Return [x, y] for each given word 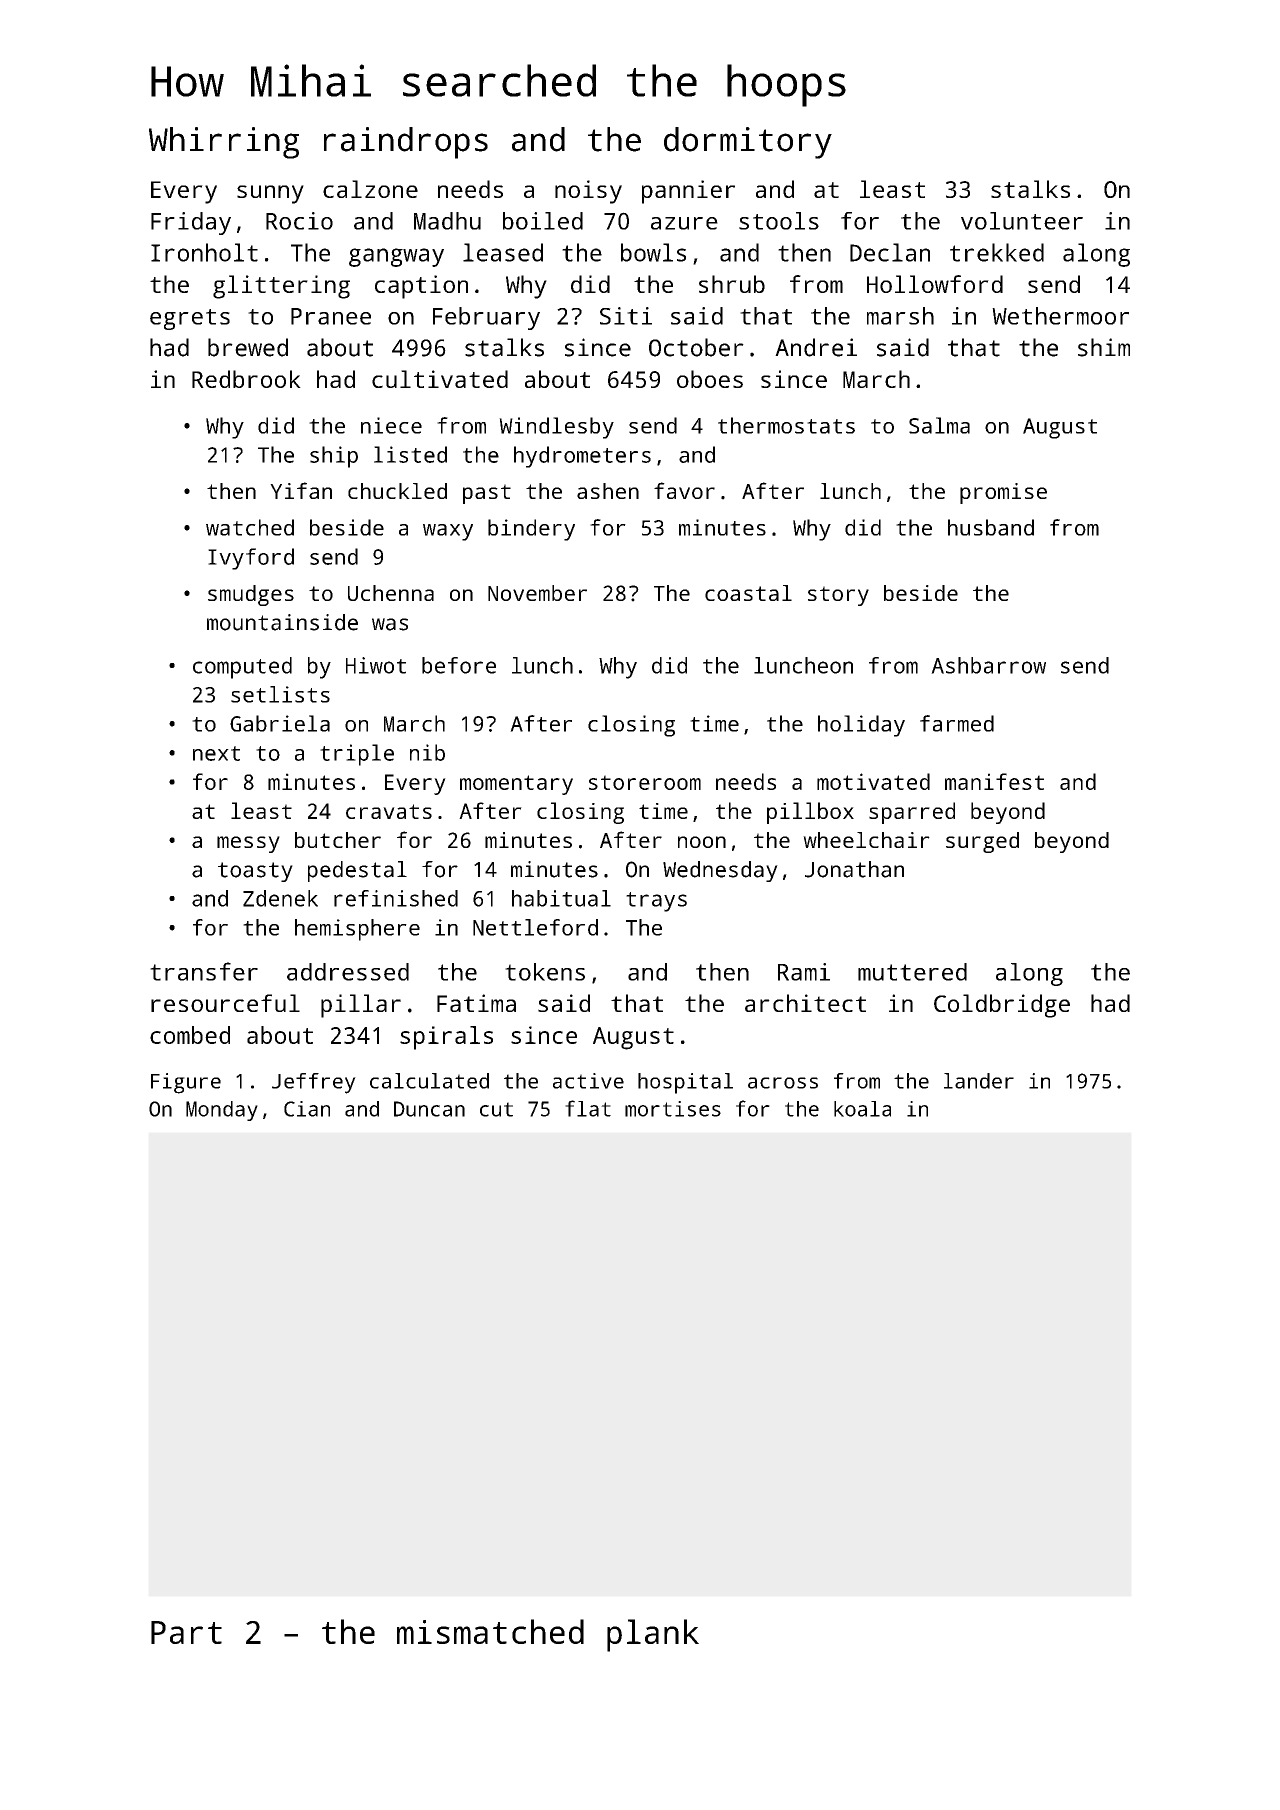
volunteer [1022, 221]
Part [186, 1632]
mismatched [490, 1631]
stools [779, 221]
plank [653, 1635]
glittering [281, 287]
